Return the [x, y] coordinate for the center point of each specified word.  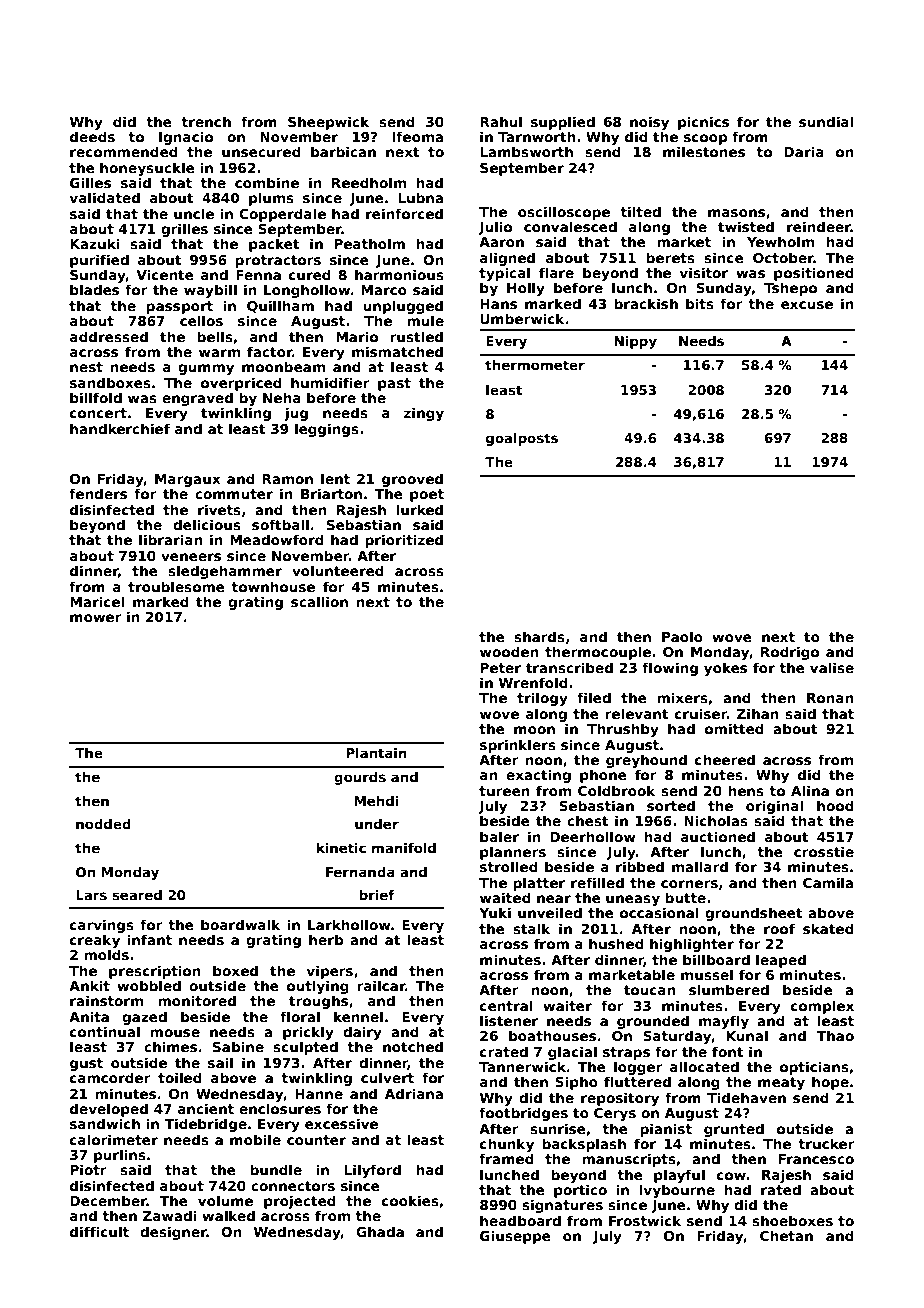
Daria [804, 151]
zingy [424, 414]
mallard [700, 866]
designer [173, 1233]
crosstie [824, 851]
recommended [124, 151]
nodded [103, 824]
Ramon [287, 479]
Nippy [636, 342]
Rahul [501, 121]
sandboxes [110, 382]
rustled [416, 336]
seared [137, 895]
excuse [807, 305]
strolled [509, 866]
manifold [404, 848]
